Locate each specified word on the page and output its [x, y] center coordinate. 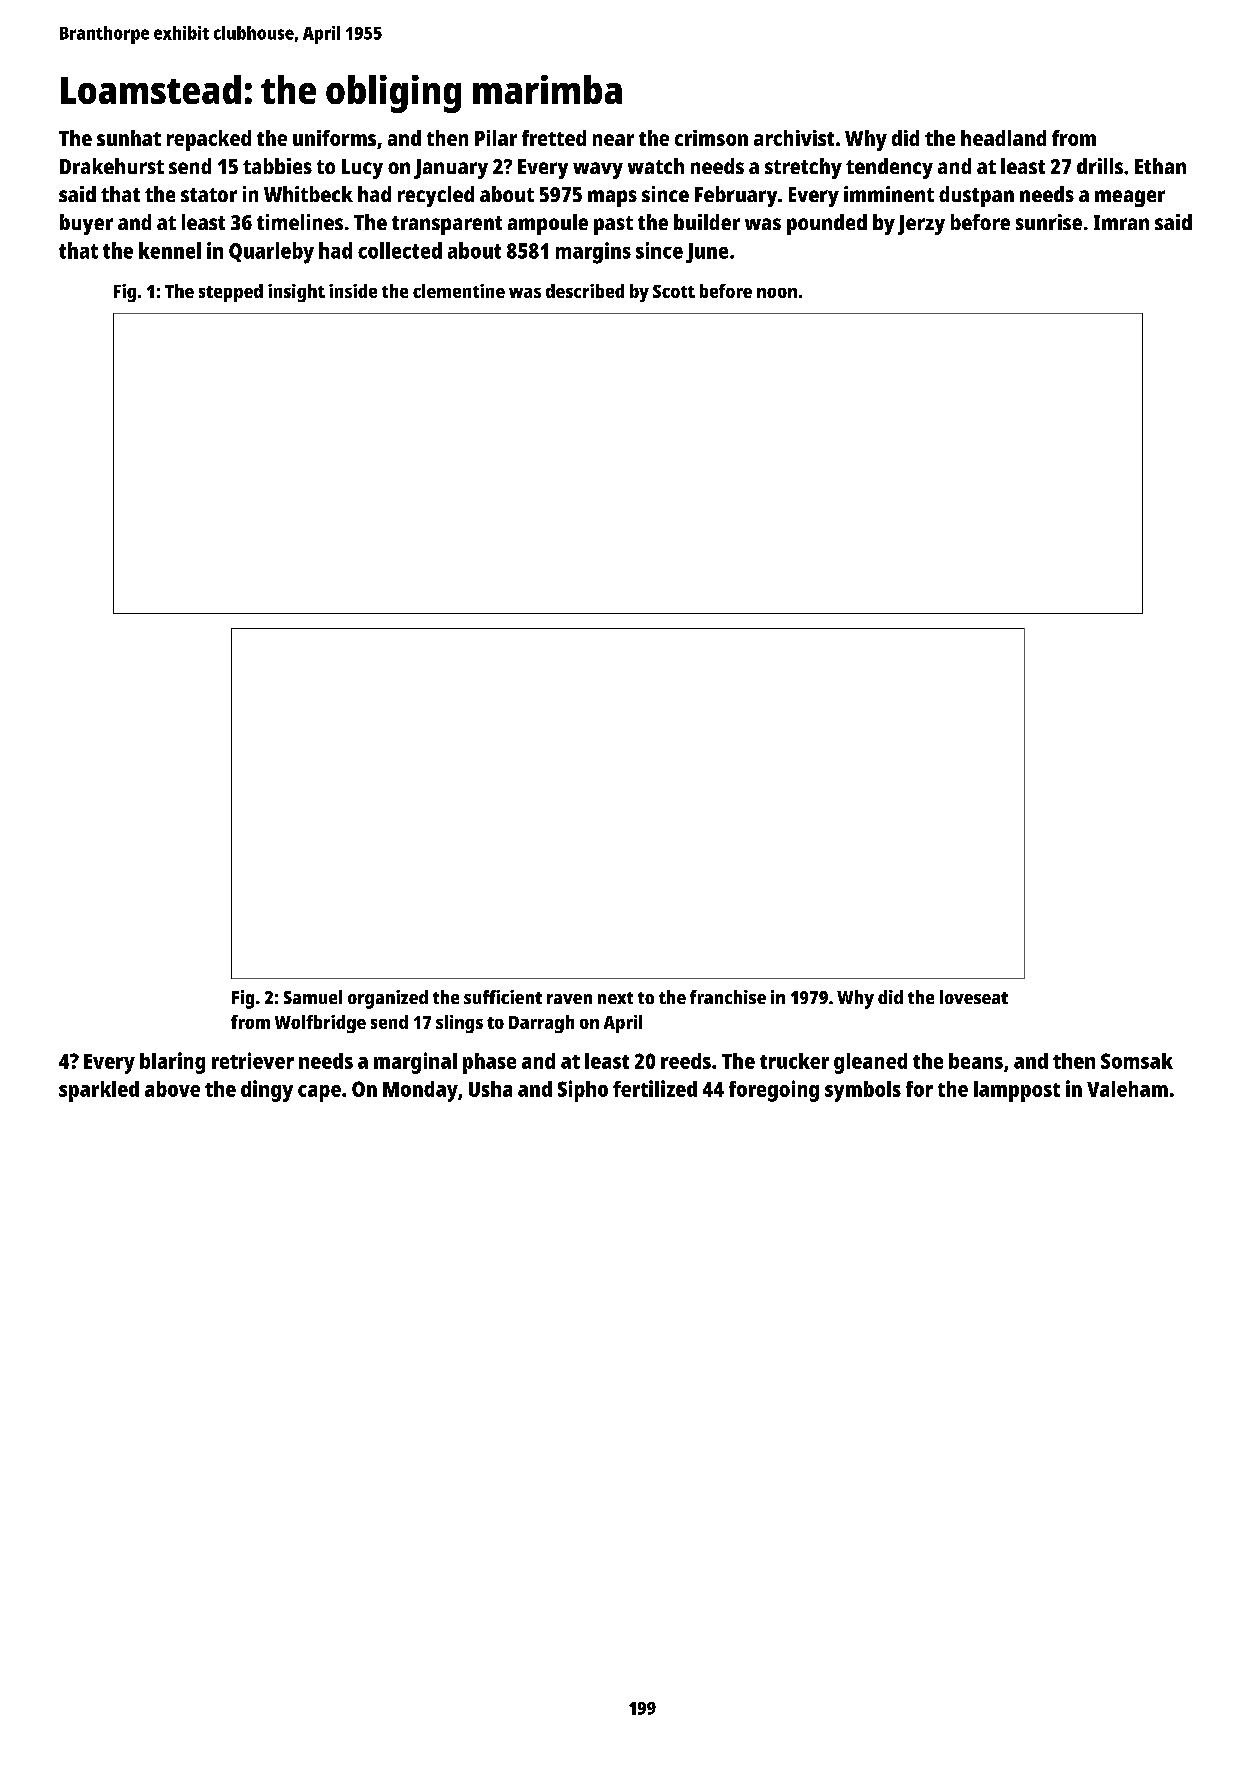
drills [1100, 166]
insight [296, 293]
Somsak [1137, 1061]
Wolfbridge [320, 1024]
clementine [459, 291]
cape [319, 1093]
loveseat [974, 997]
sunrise [1049, 222]
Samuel [313, 997]
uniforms [334, 138]
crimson [711, 138]
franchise [728, 997]
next [615, 998]
